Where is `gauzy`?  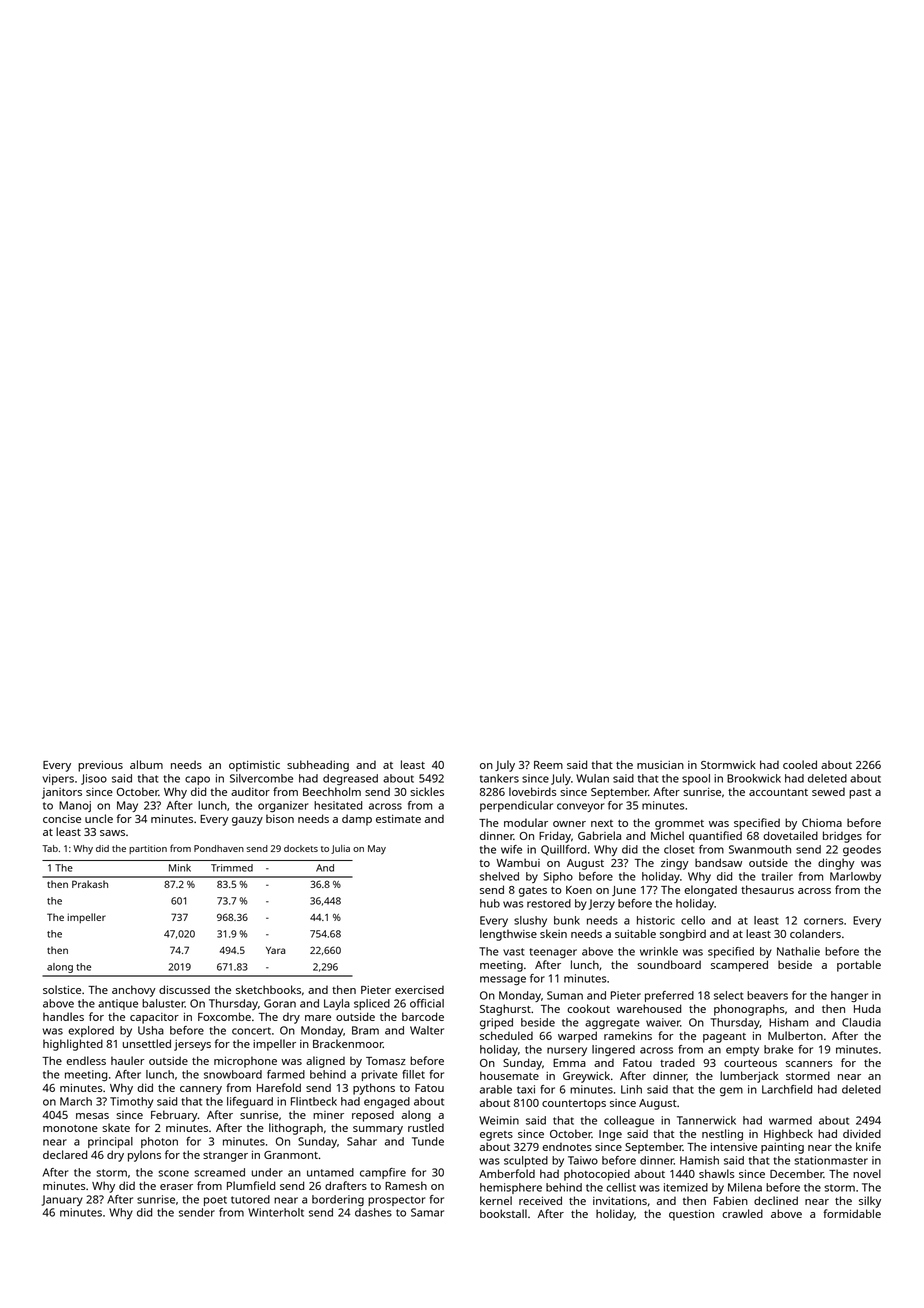 gauzy is located at coordinates (247, 821).
